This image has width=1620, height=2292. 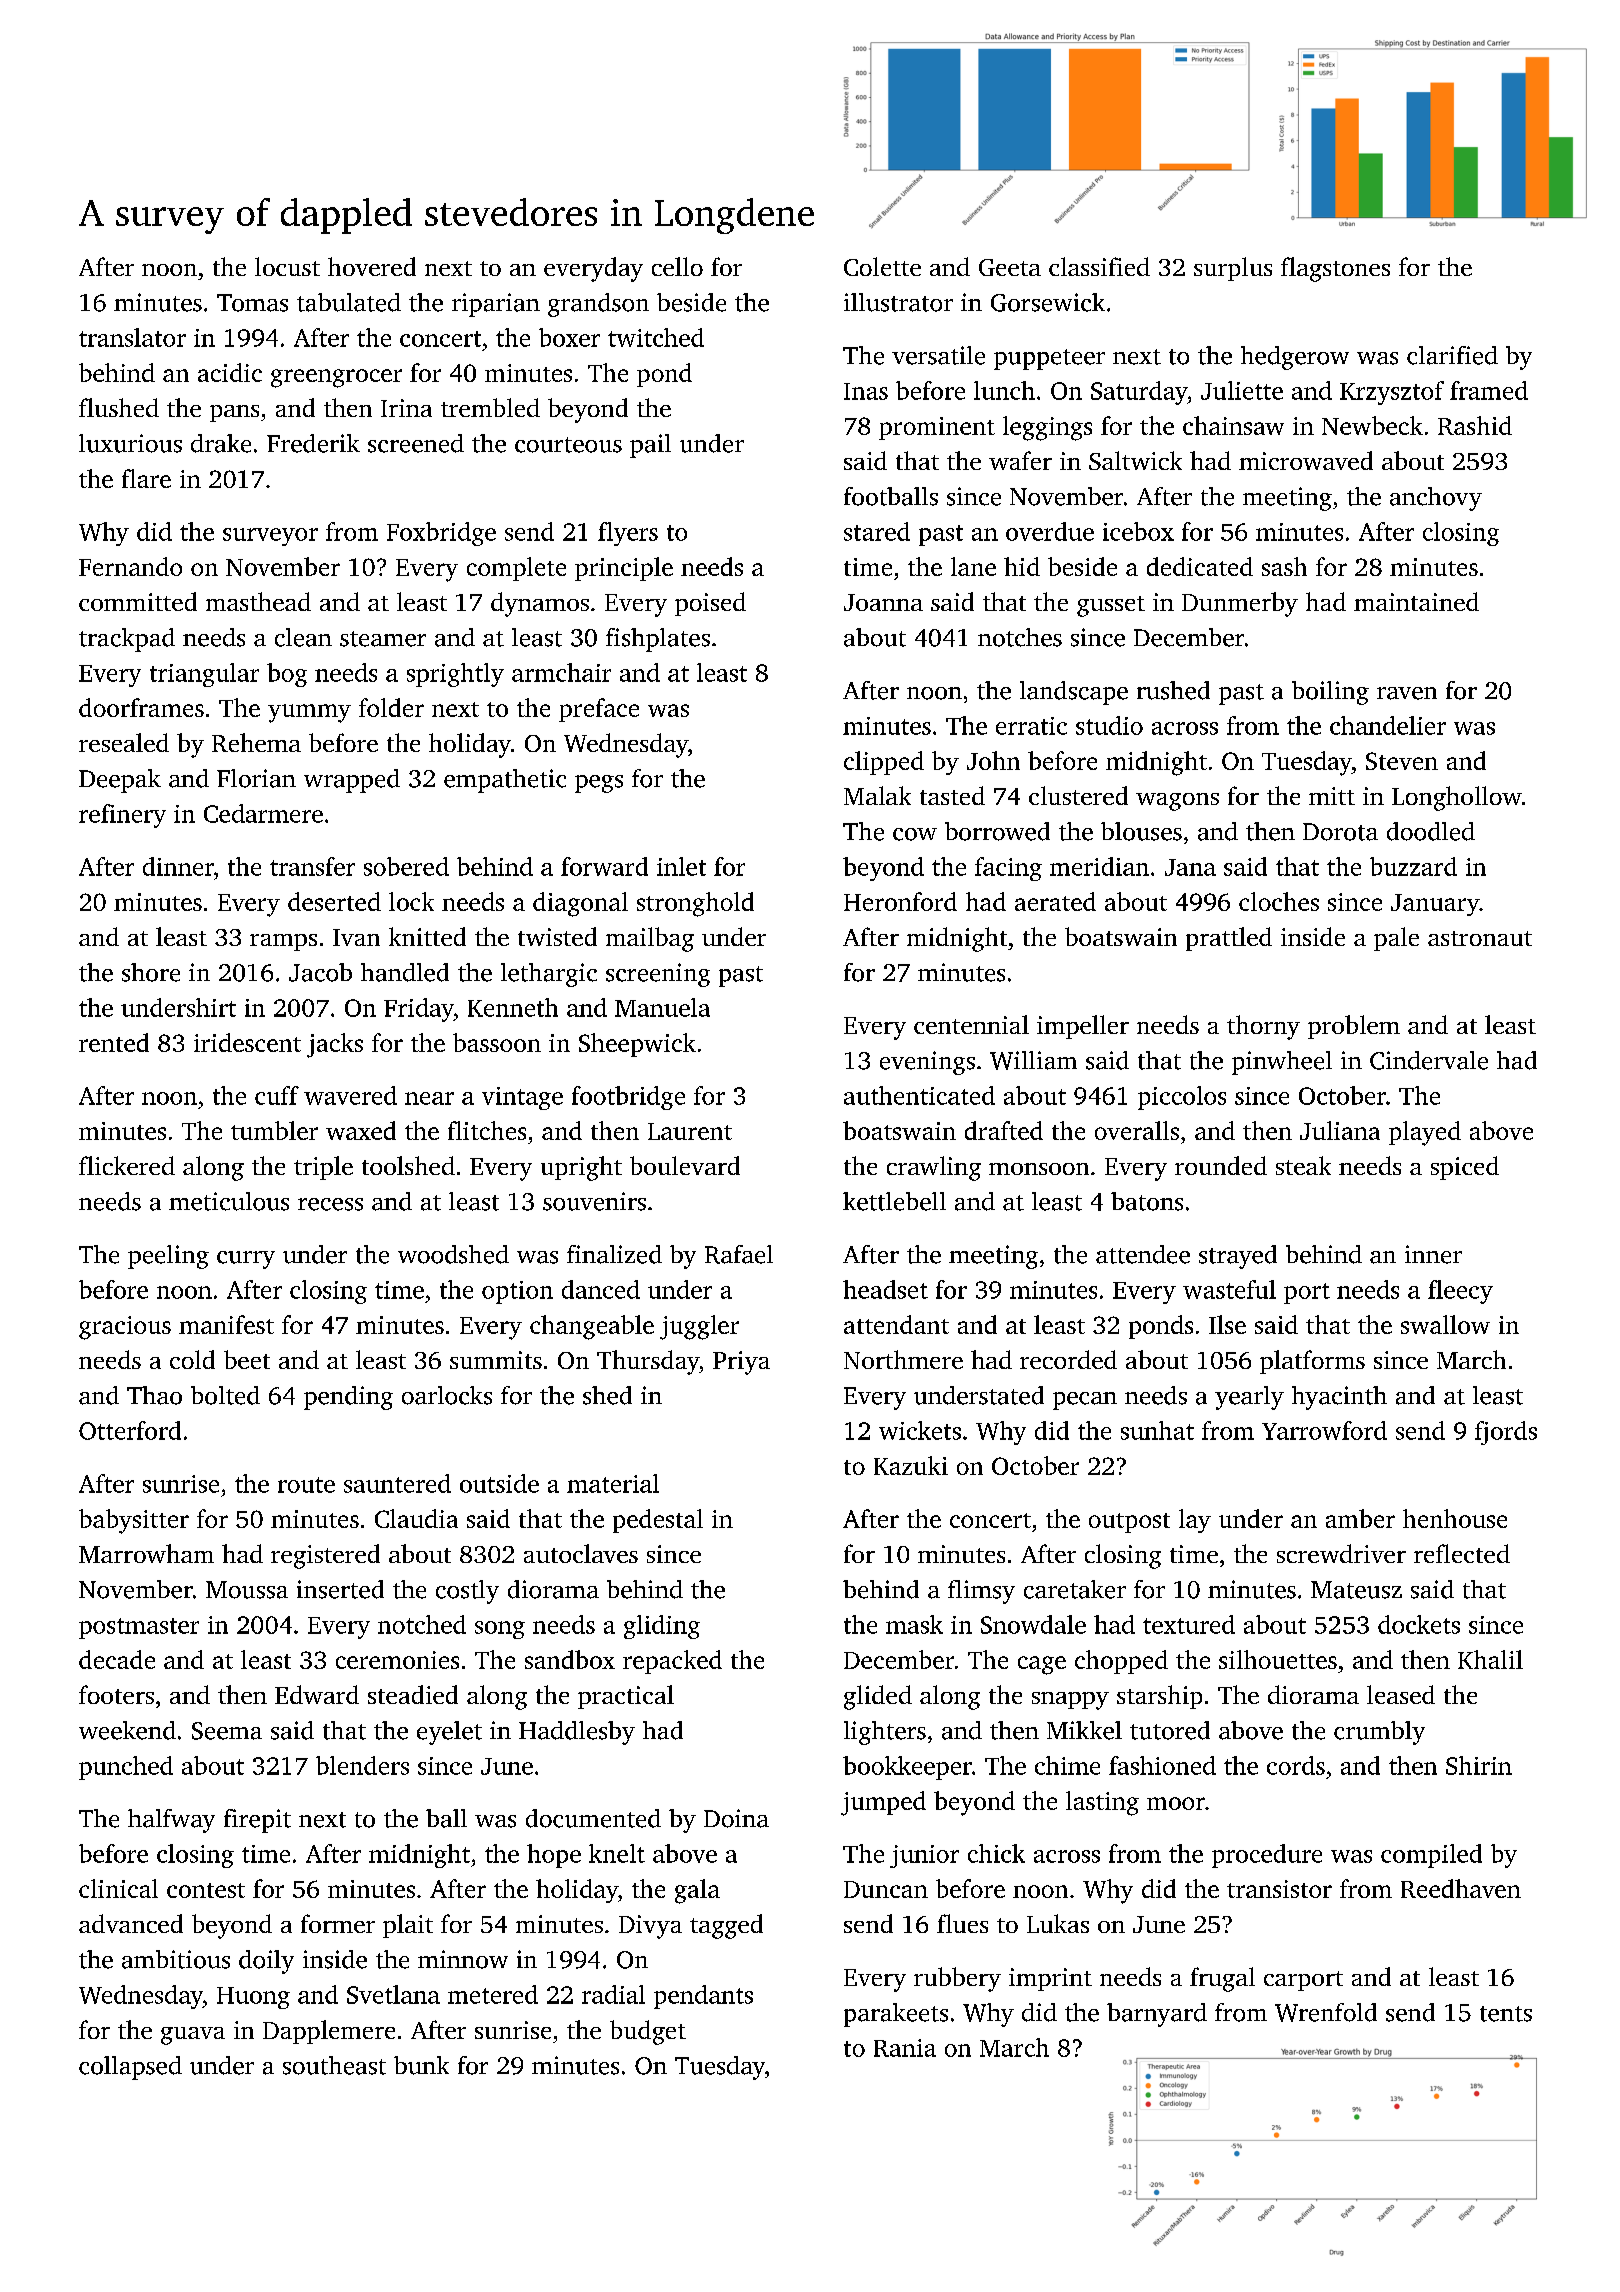 What do you see at coordinates (905, 2048) in the image?
I see `Rania` at bounding box center [905, 2048].
